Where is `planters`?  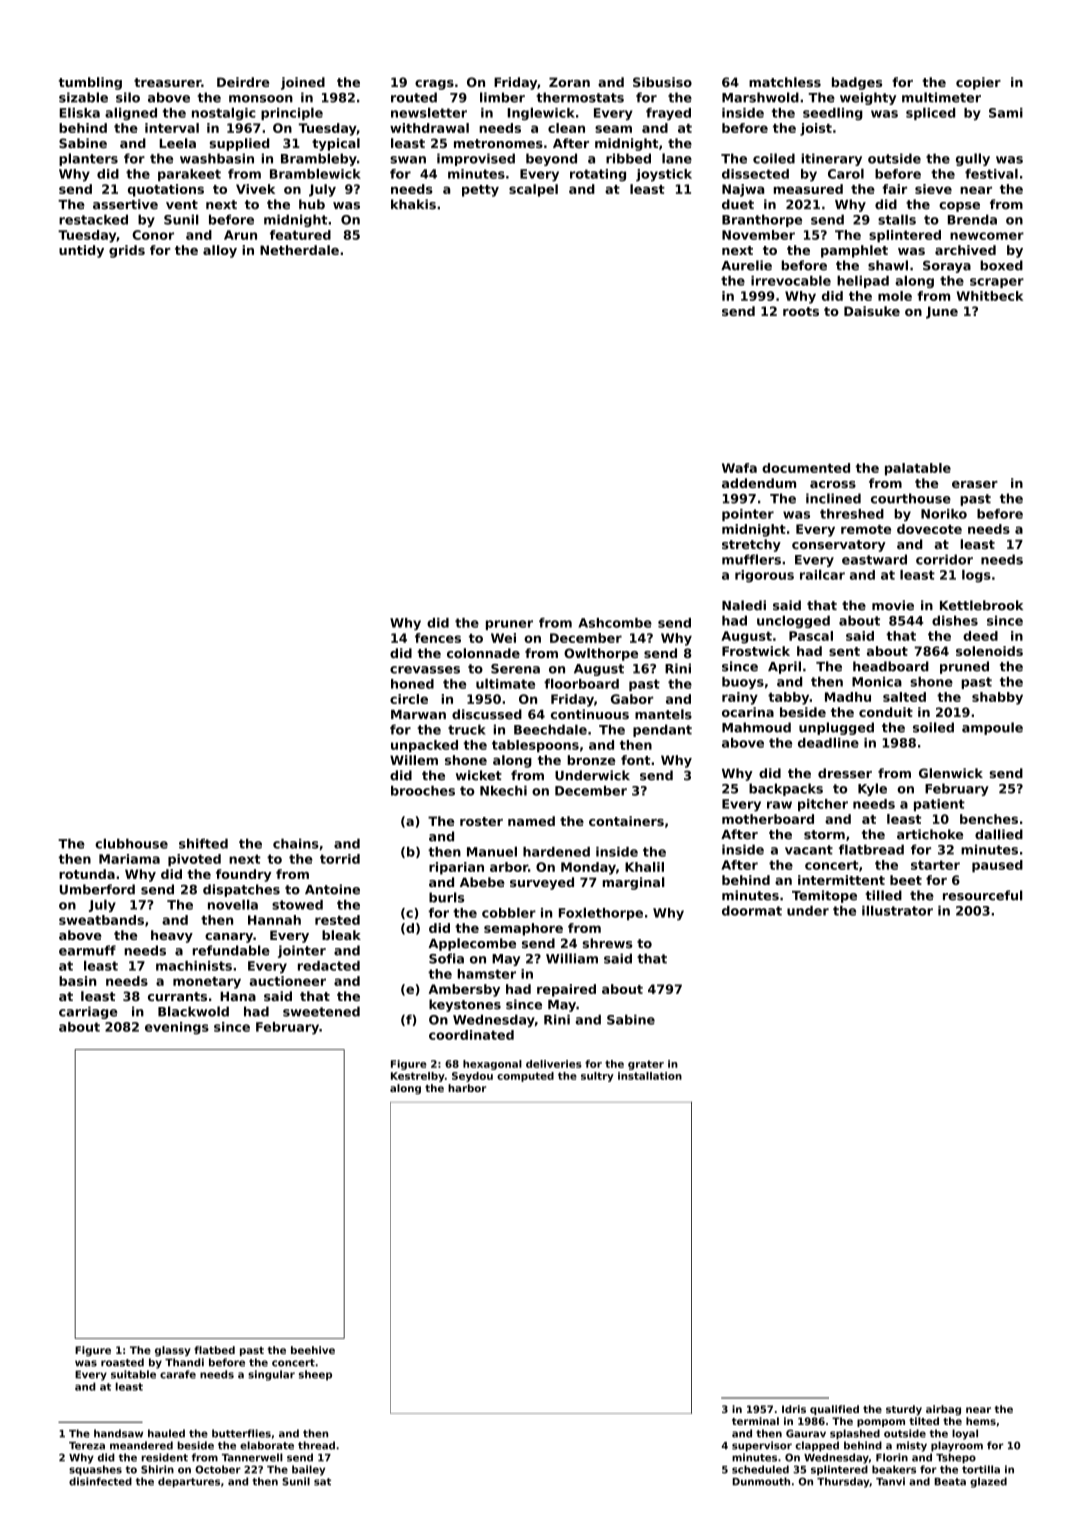
planters is located at coordinates (88, 159).
